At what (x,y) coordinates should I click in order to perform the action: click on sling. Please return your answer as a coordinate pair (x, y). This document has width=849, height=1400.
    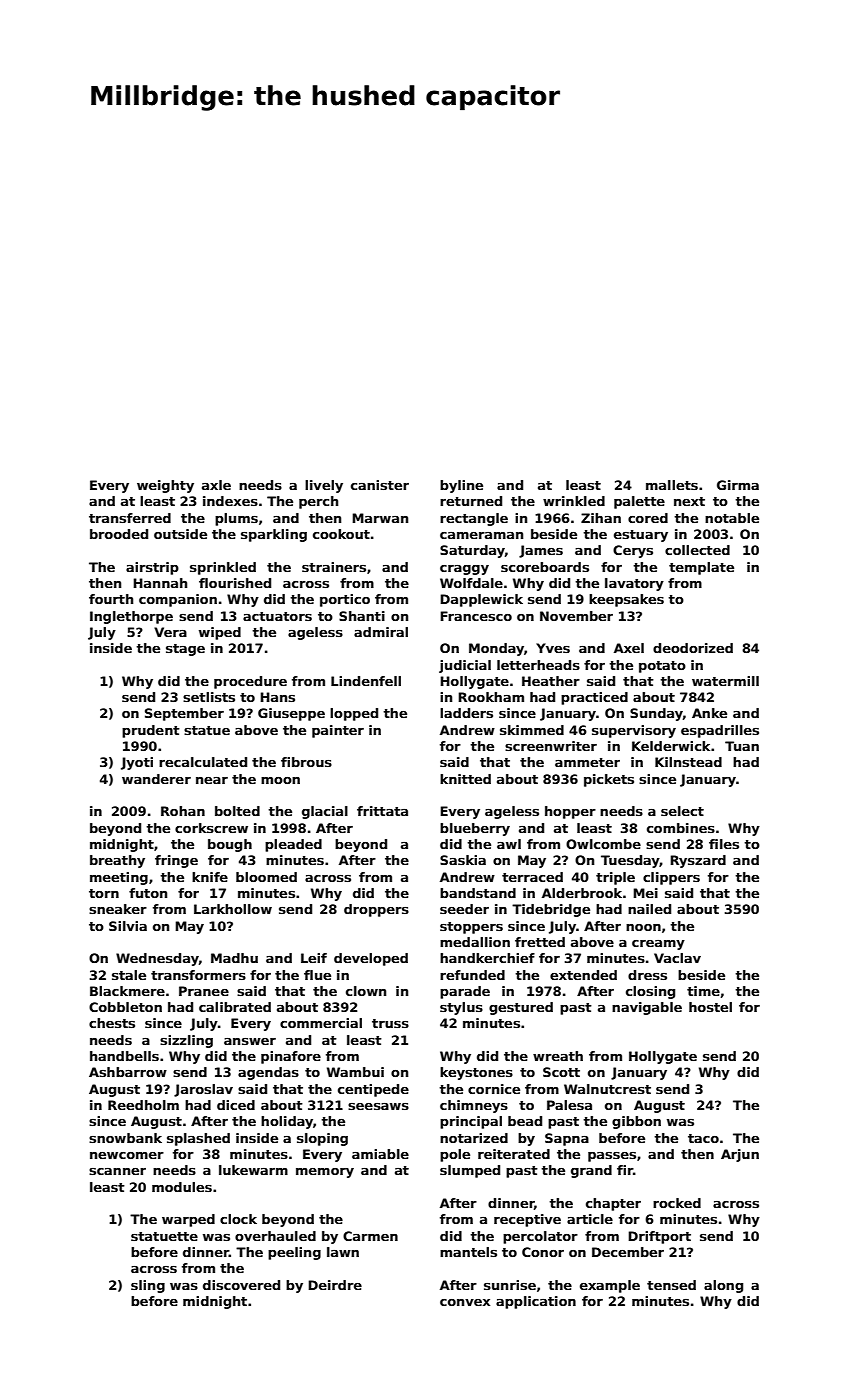
    Looking at the image, I should click on (148, 1286).
